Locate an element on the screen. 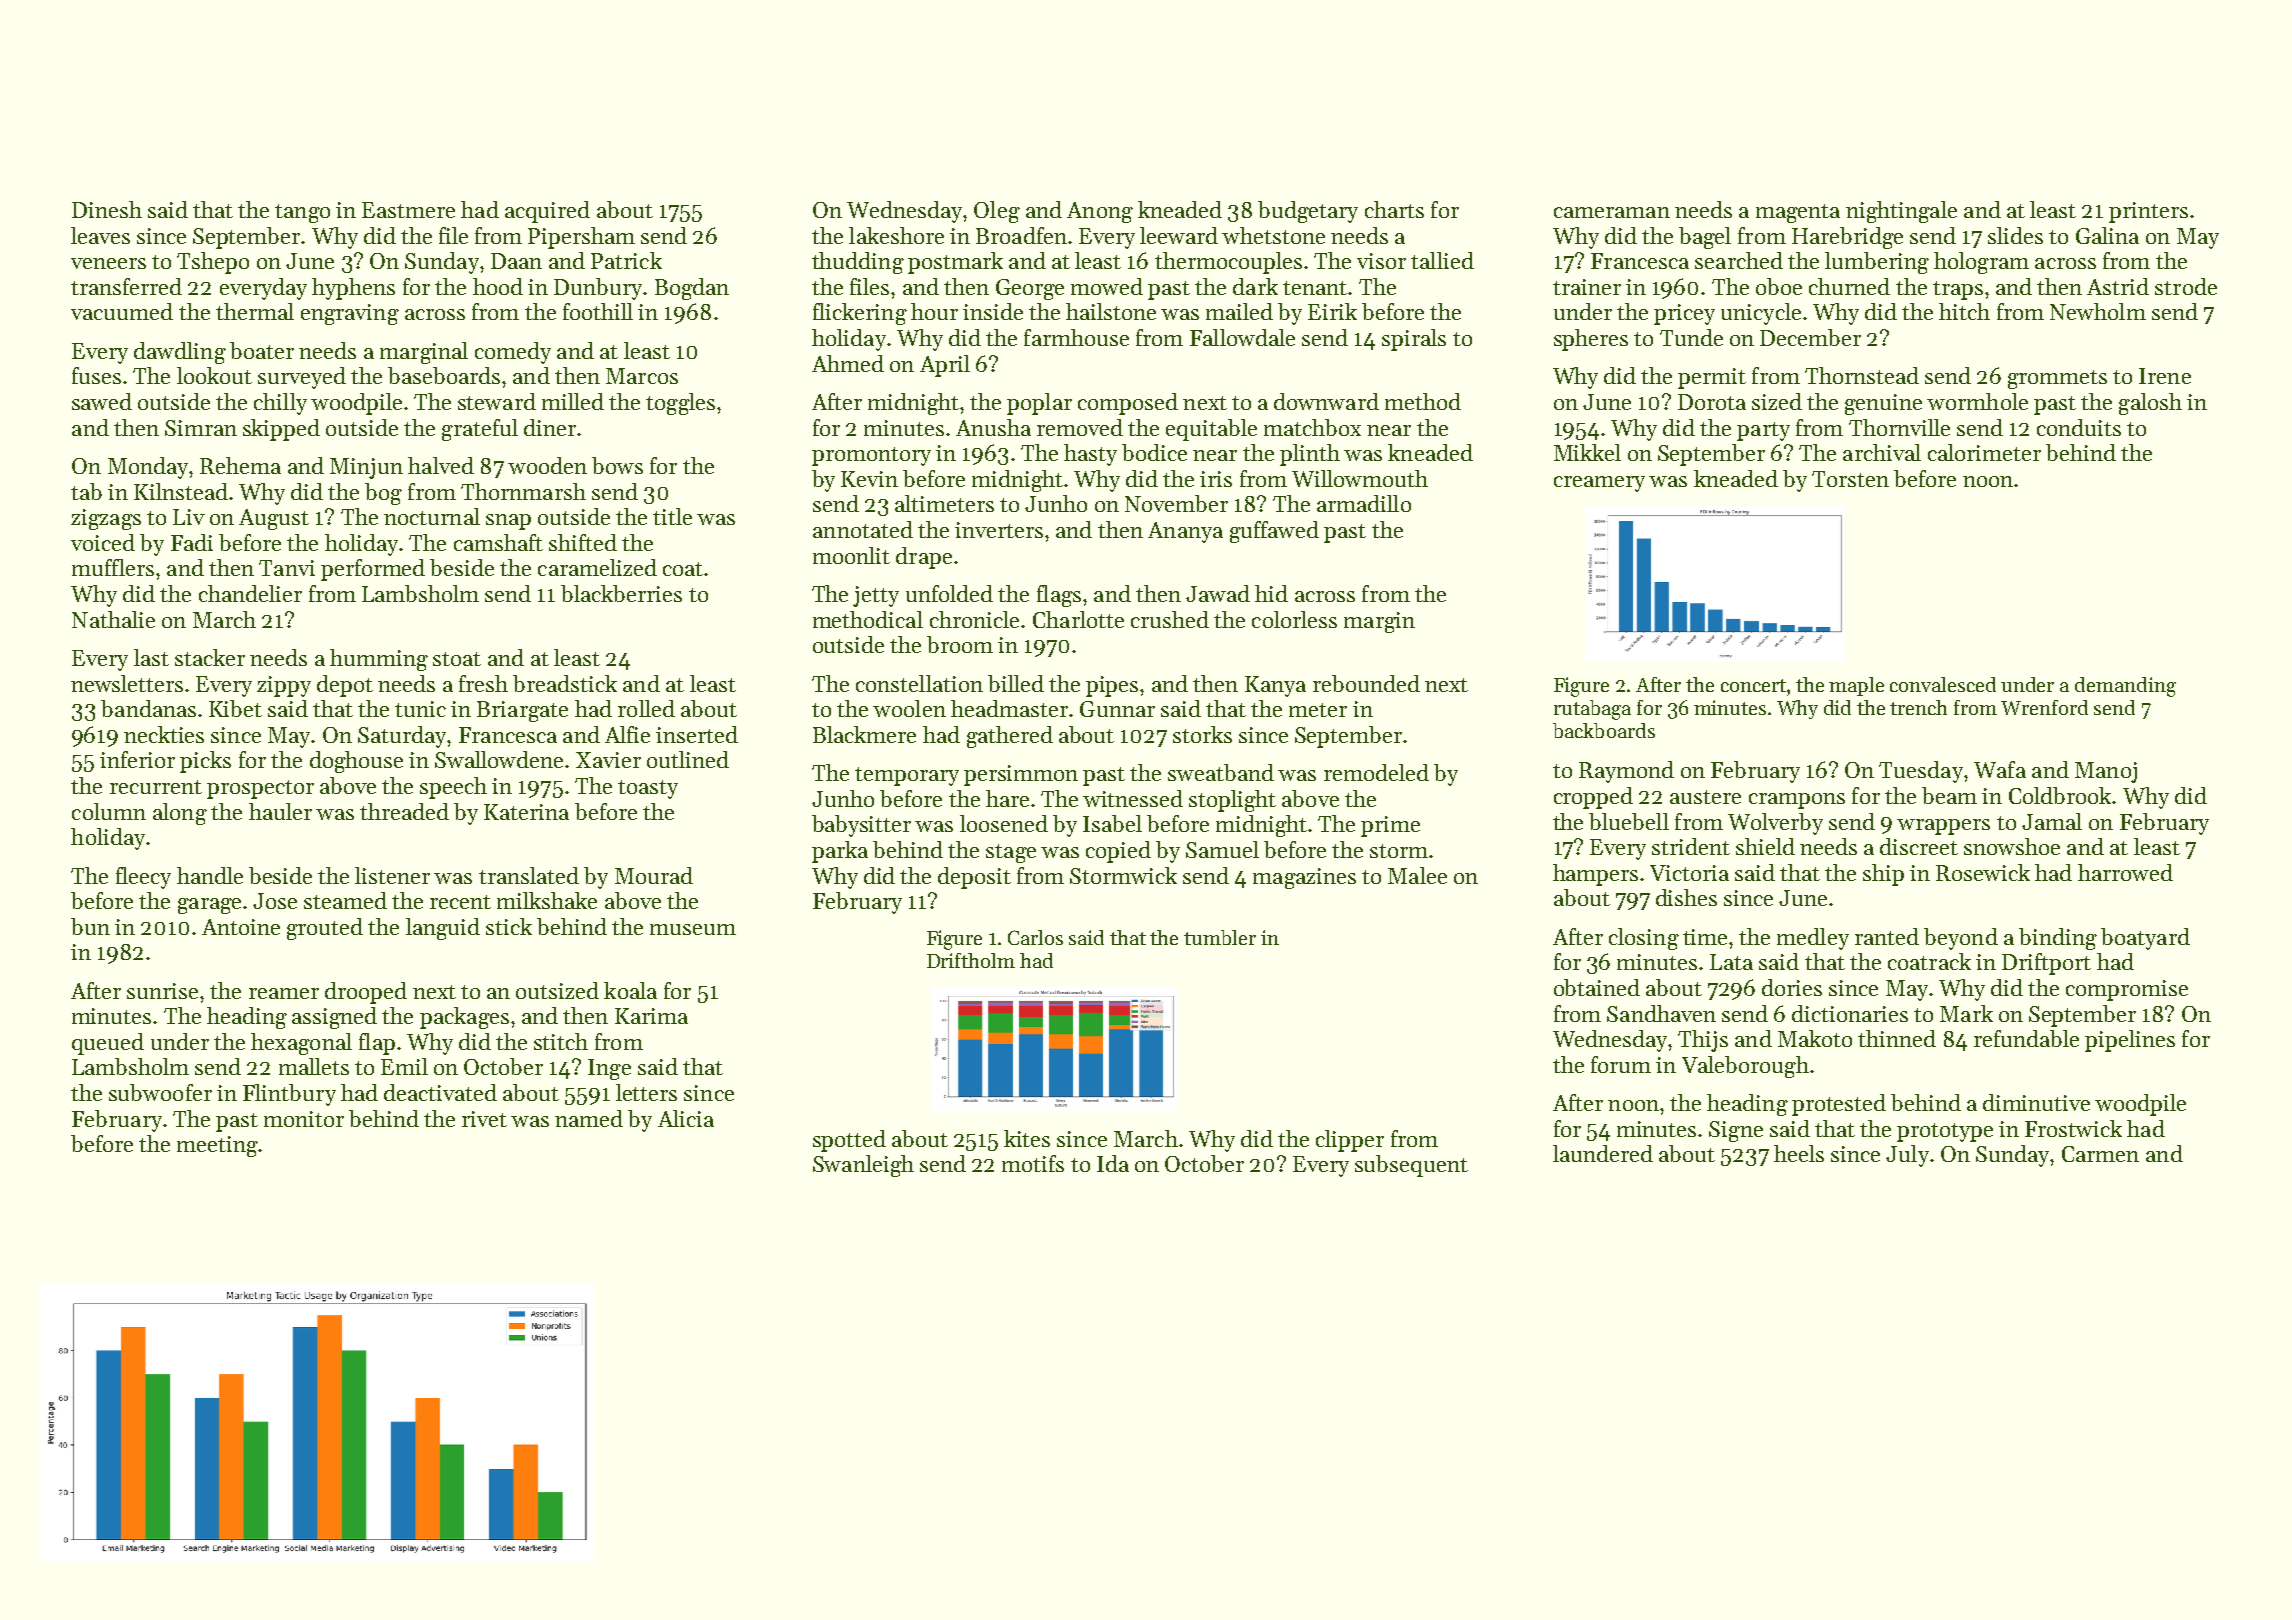 The width and height of the screenshot is (2292, 1620). tumbler is located at coordinates (1220, 937).
